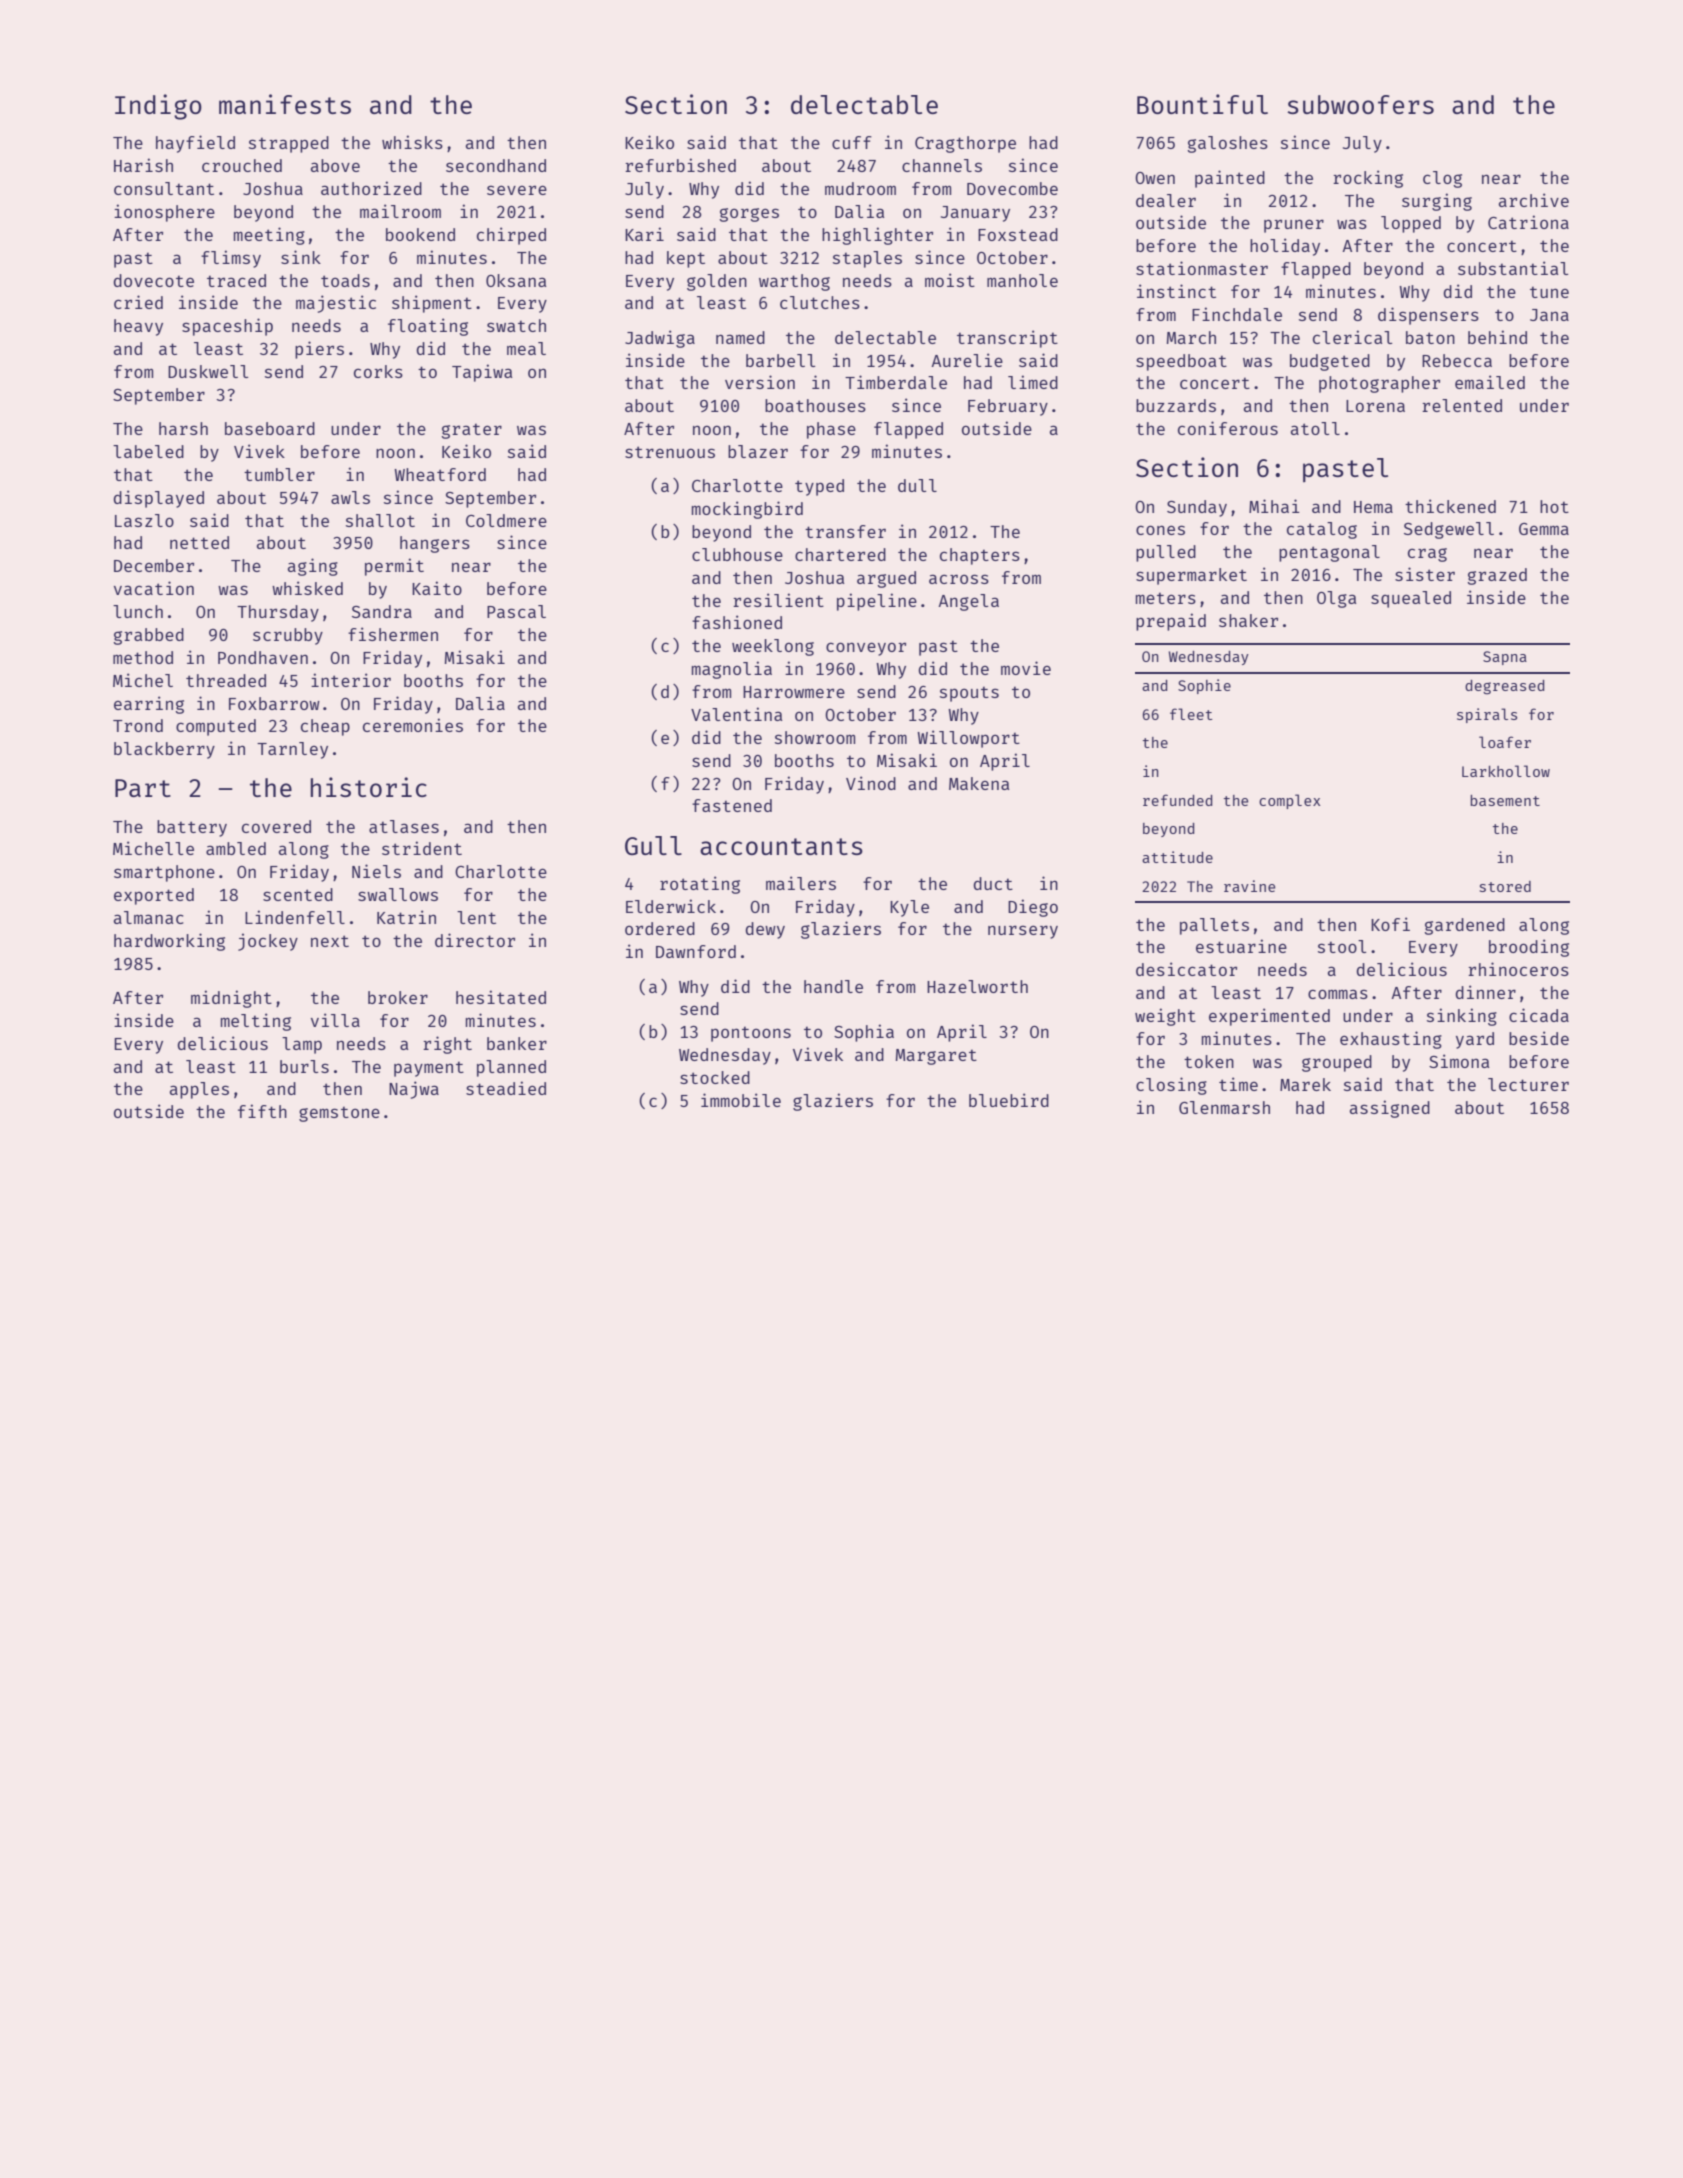 The image size is (1683, 2178). I want to click on magnolia, so click(732, 670).
